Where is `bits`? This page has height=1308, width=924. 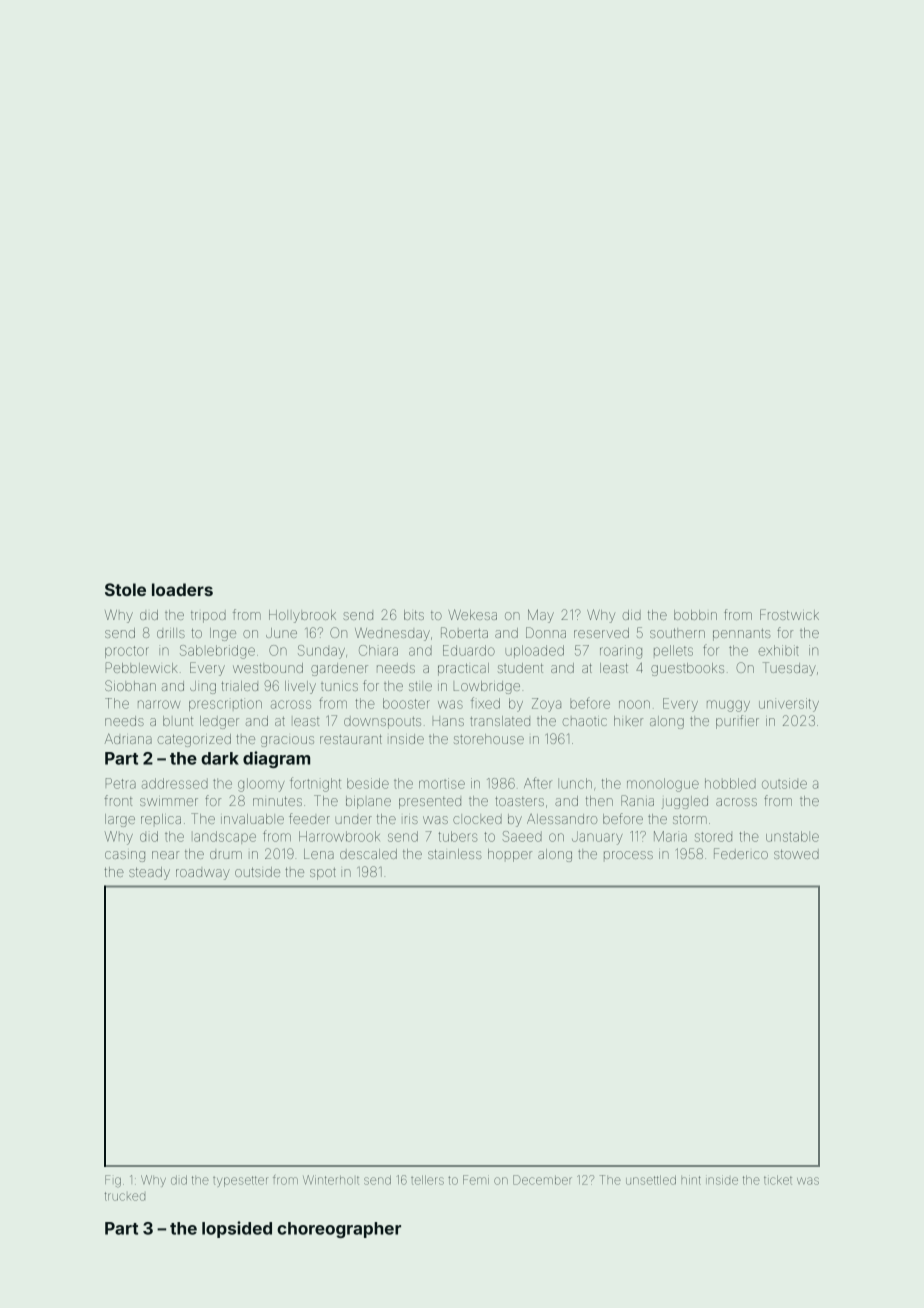 bits is located at coordinates (414, 615).
